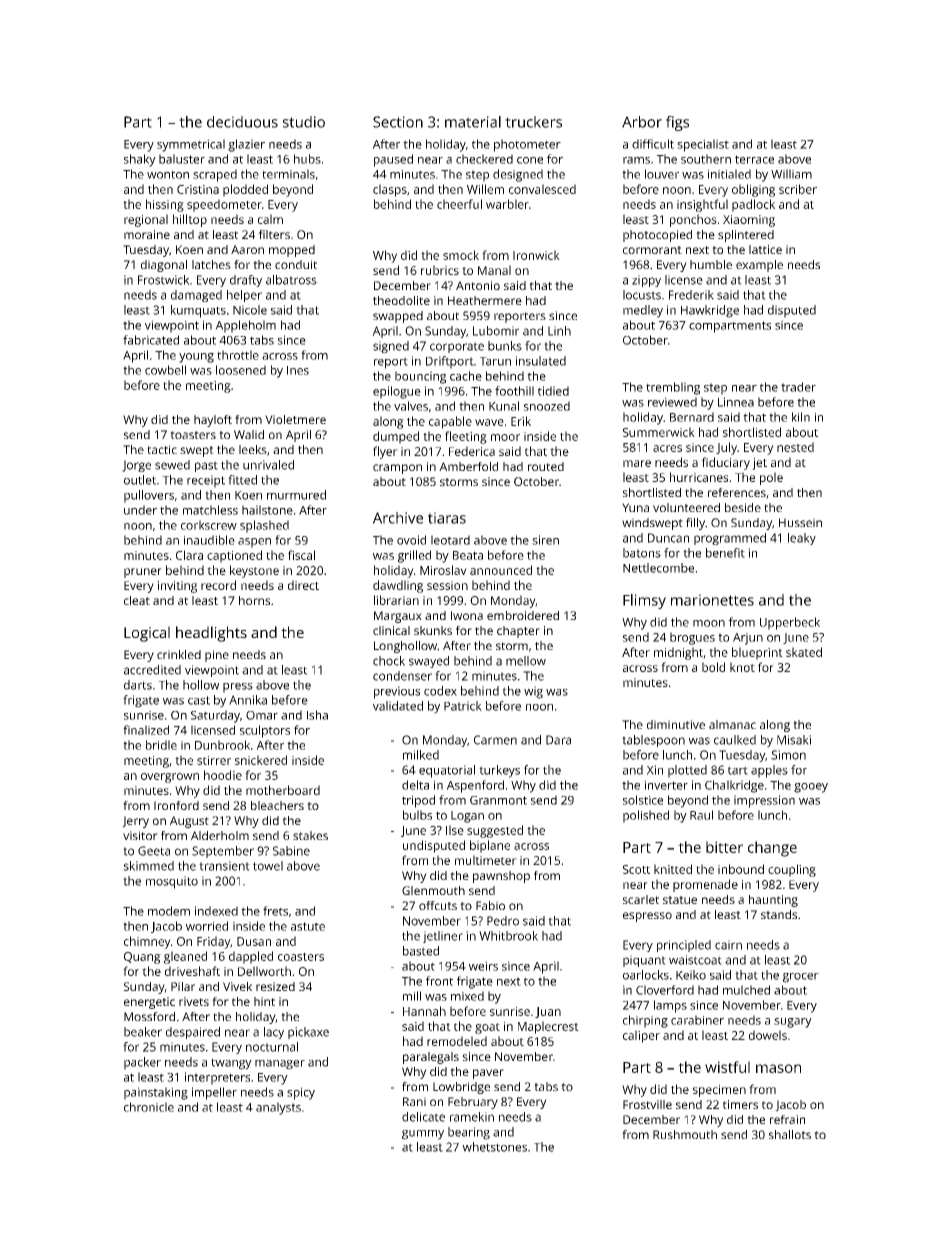  I want to click on lamps, so click(670, 1006).
